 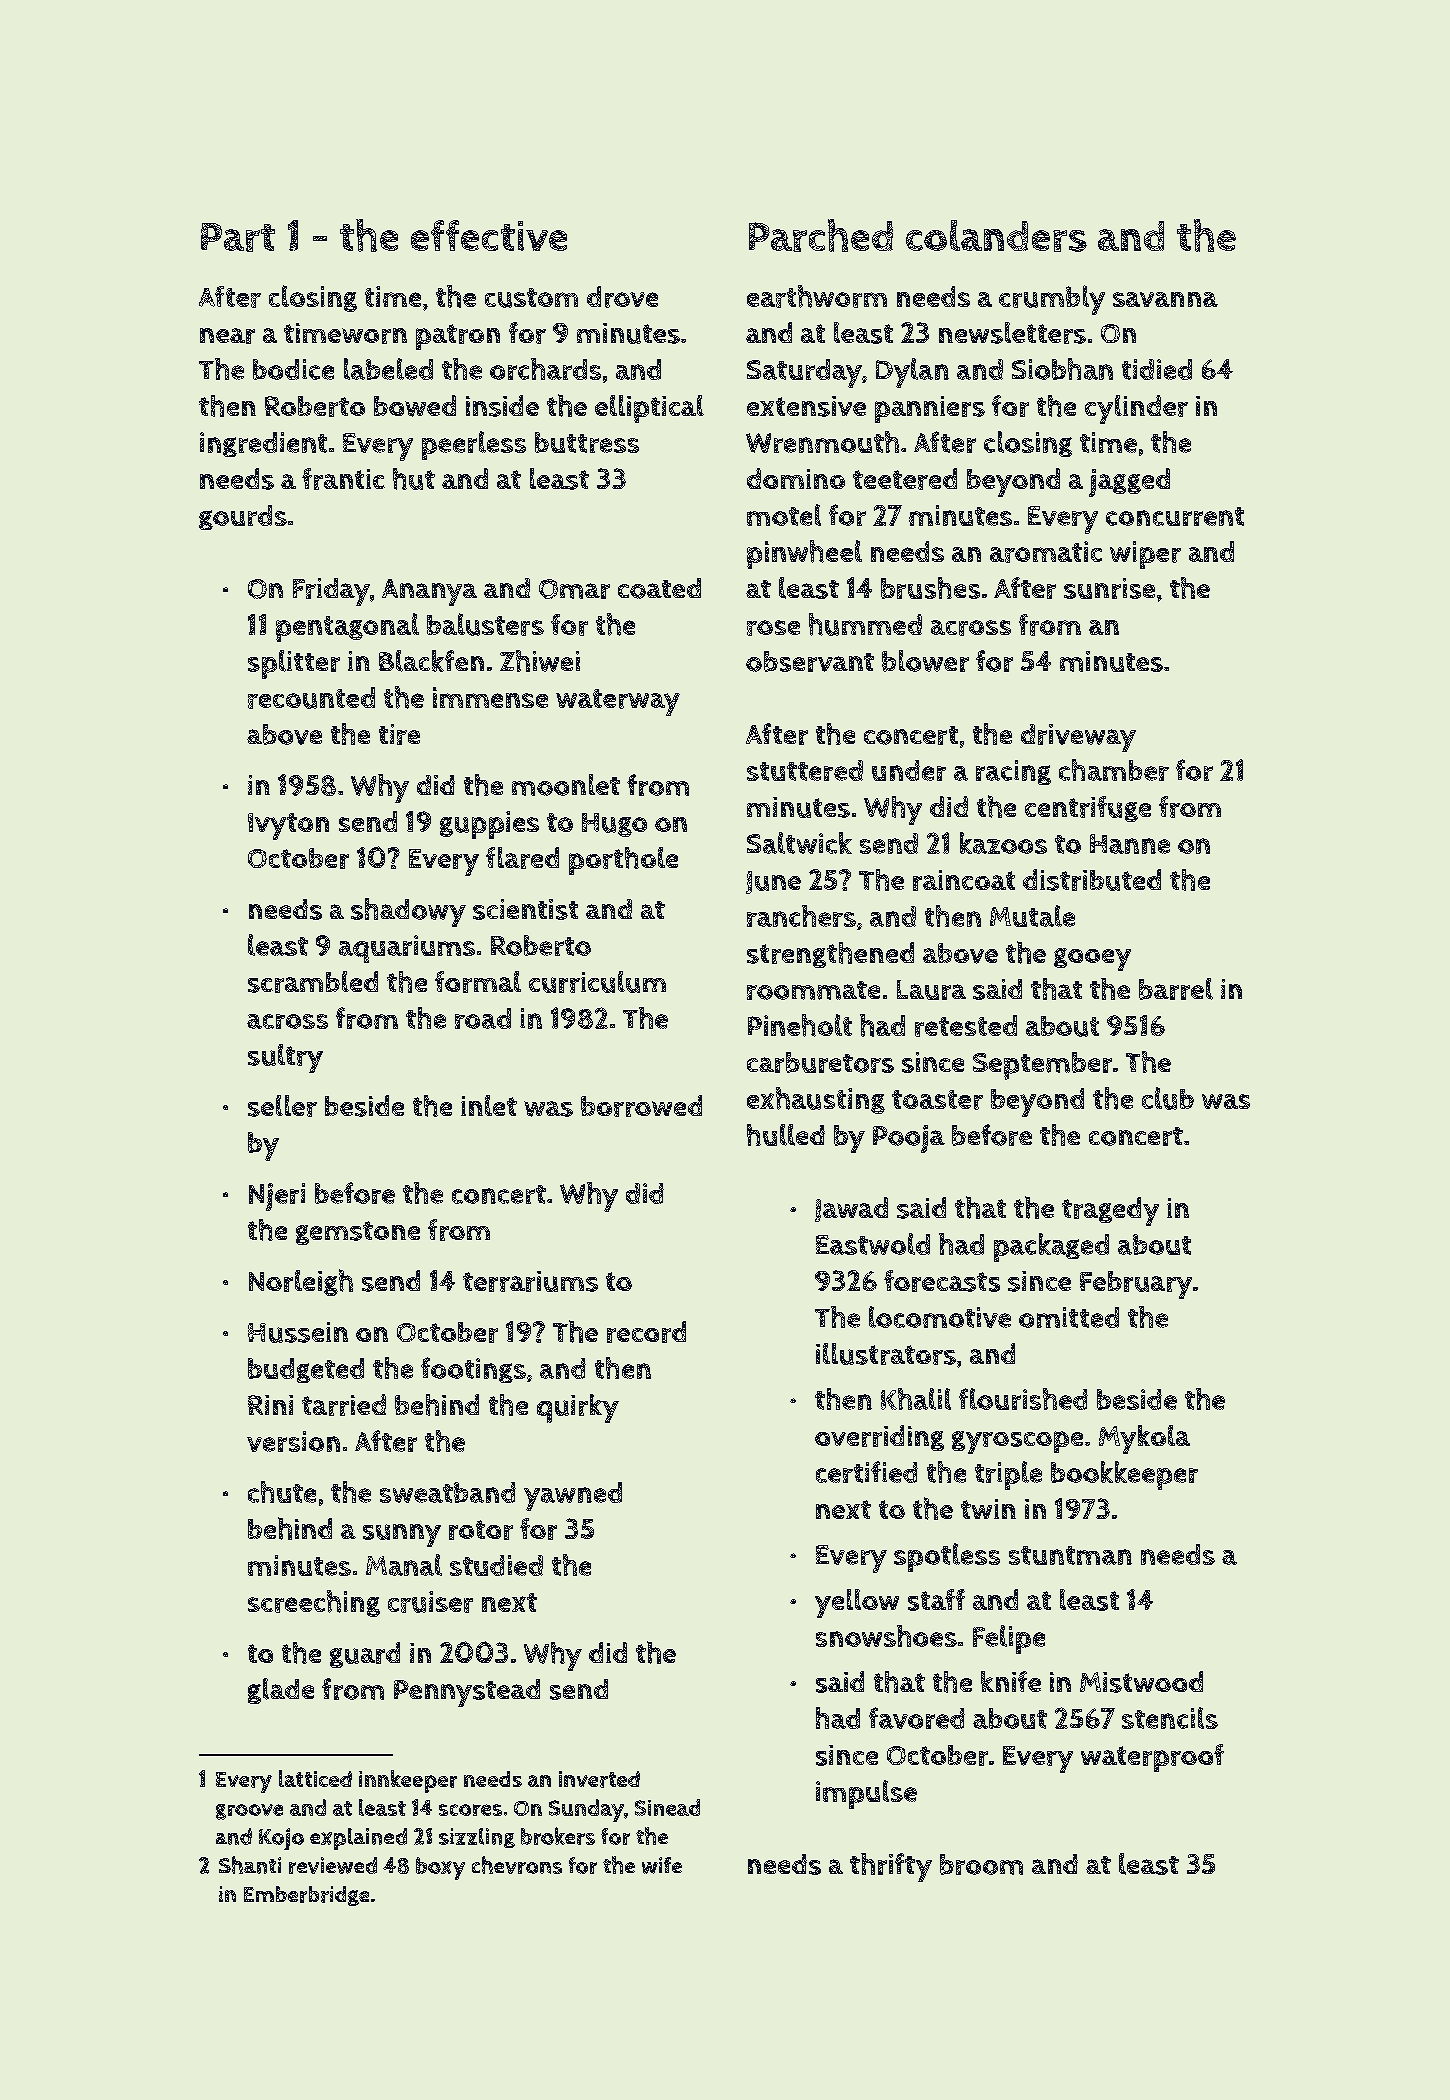 What do you see at coordinates (288, 826) in the image?
I see `Ivyton` at bounding box center [288, 826].
